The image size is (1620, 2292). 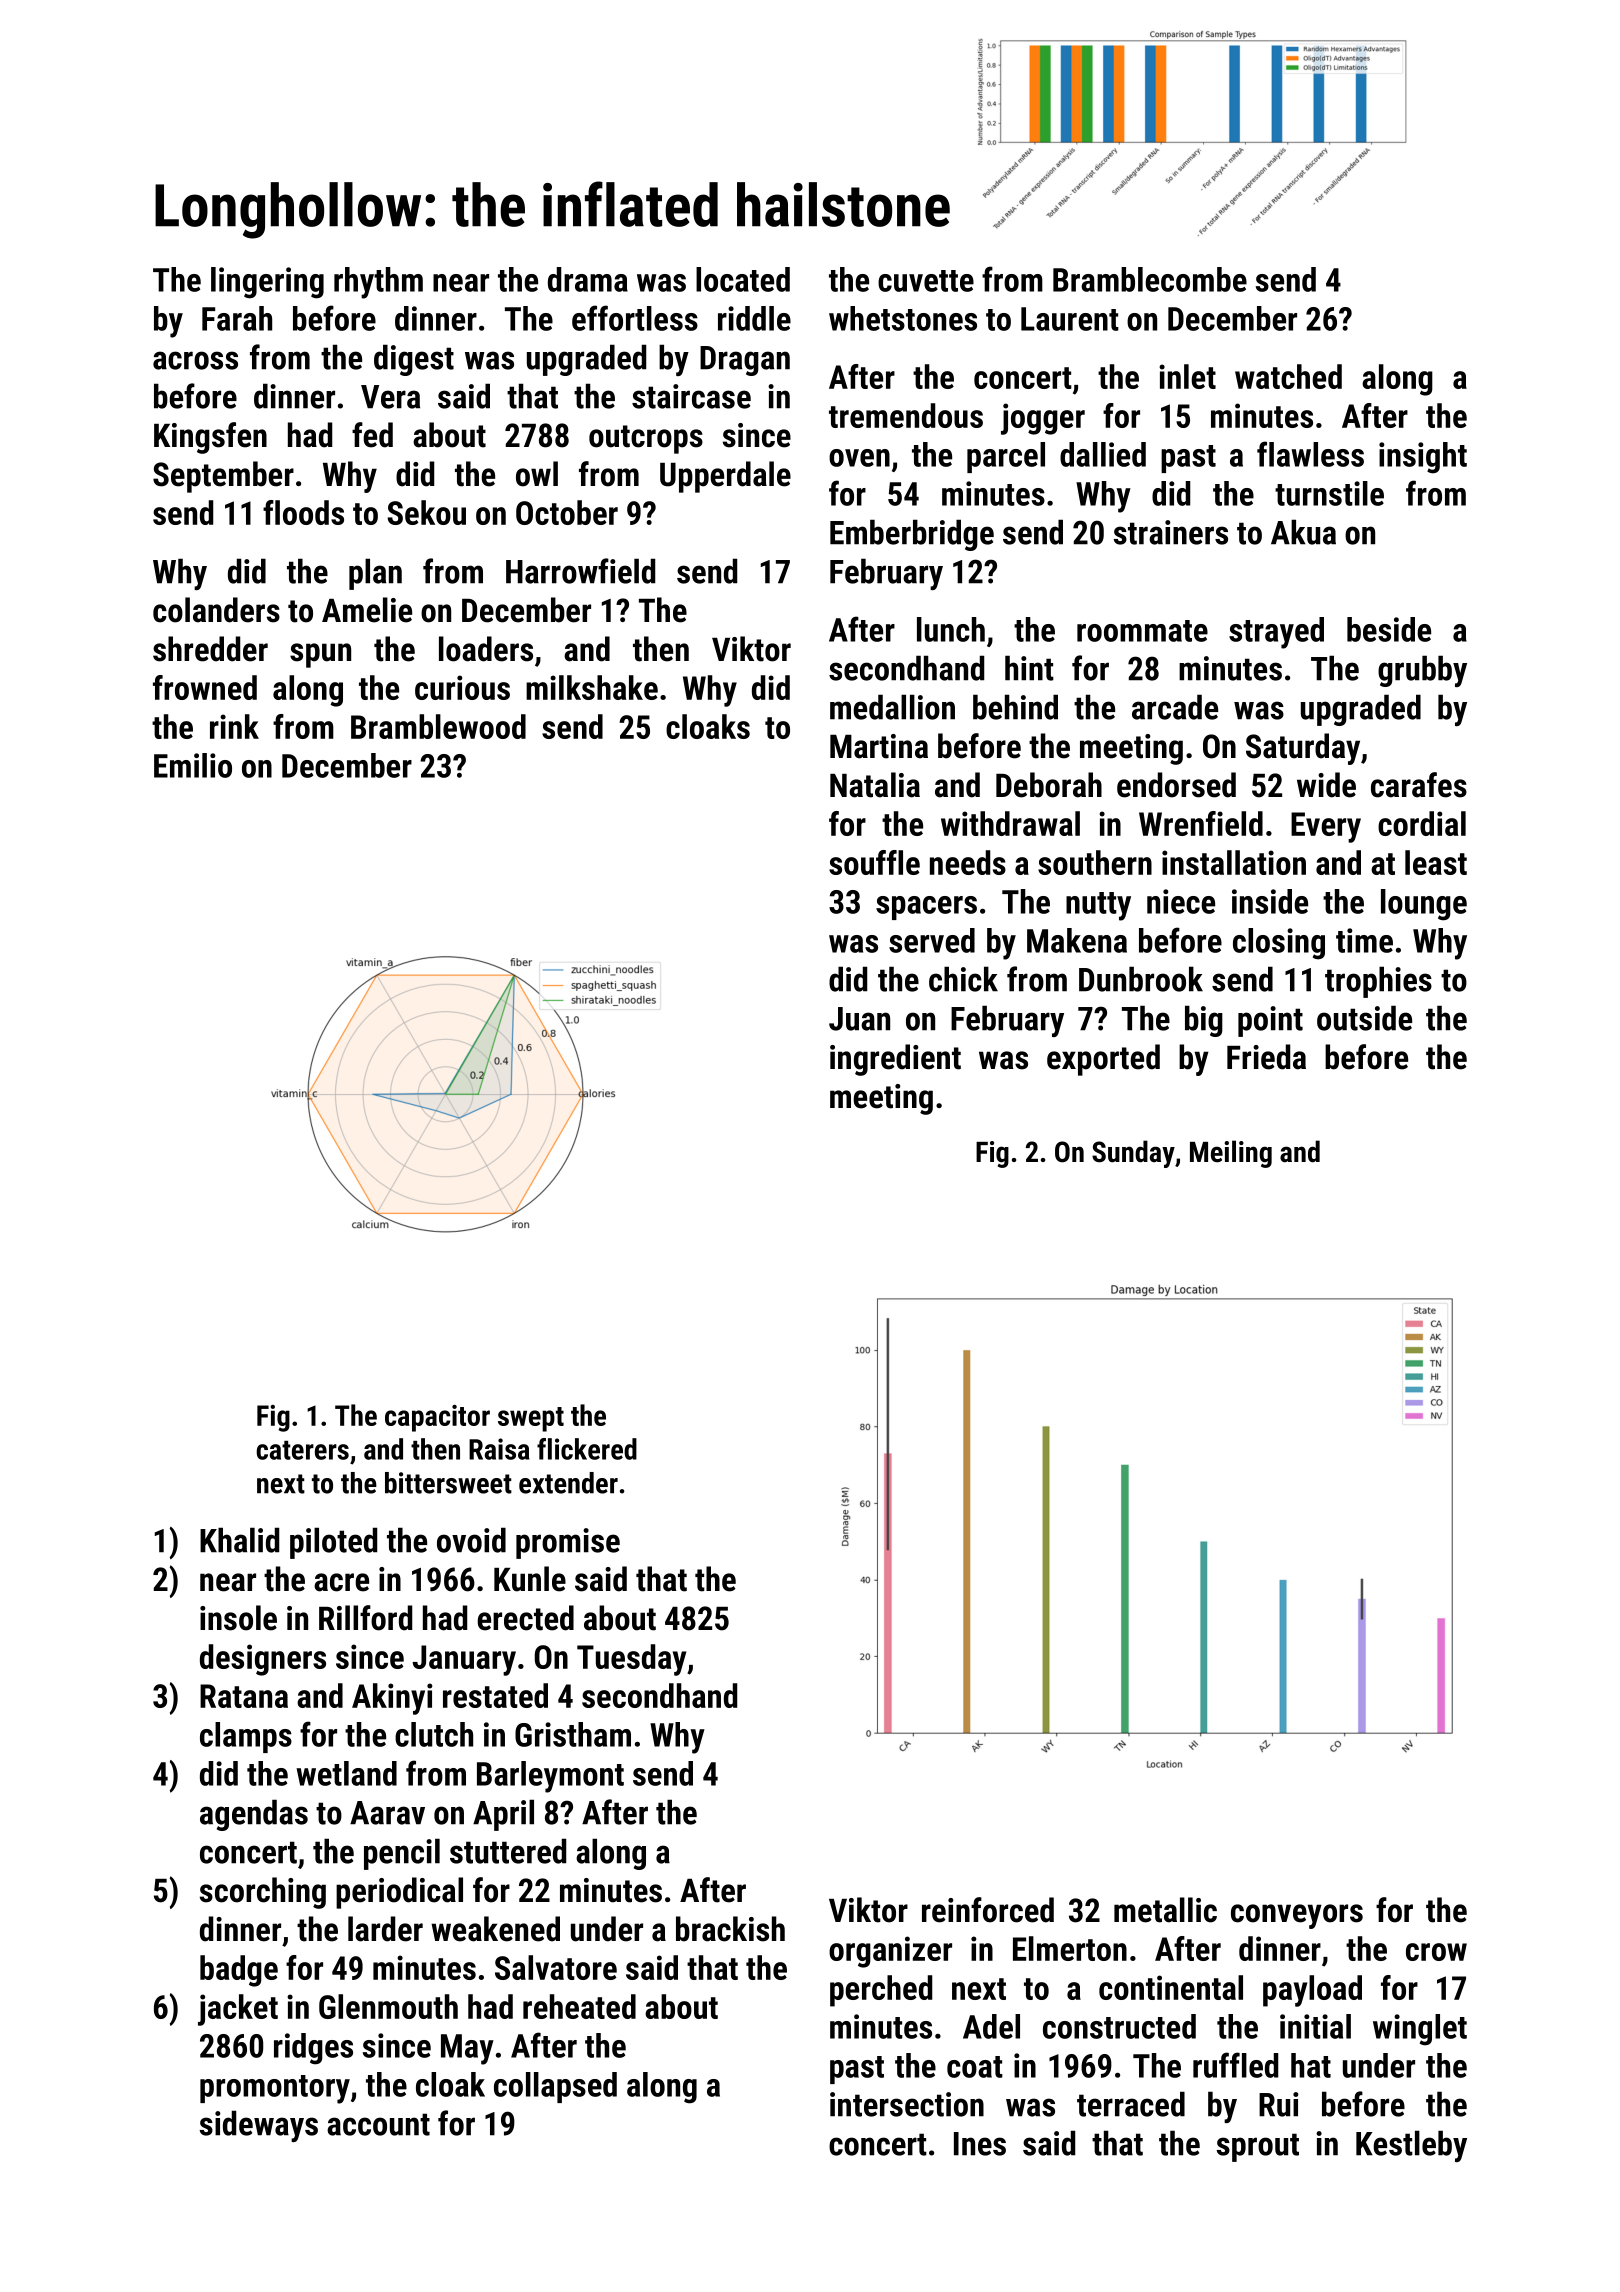 What do you see at coordinates (1231, 1154) in the screenshot?
I see `Meiling` at bounding box center [1231, 1154].
